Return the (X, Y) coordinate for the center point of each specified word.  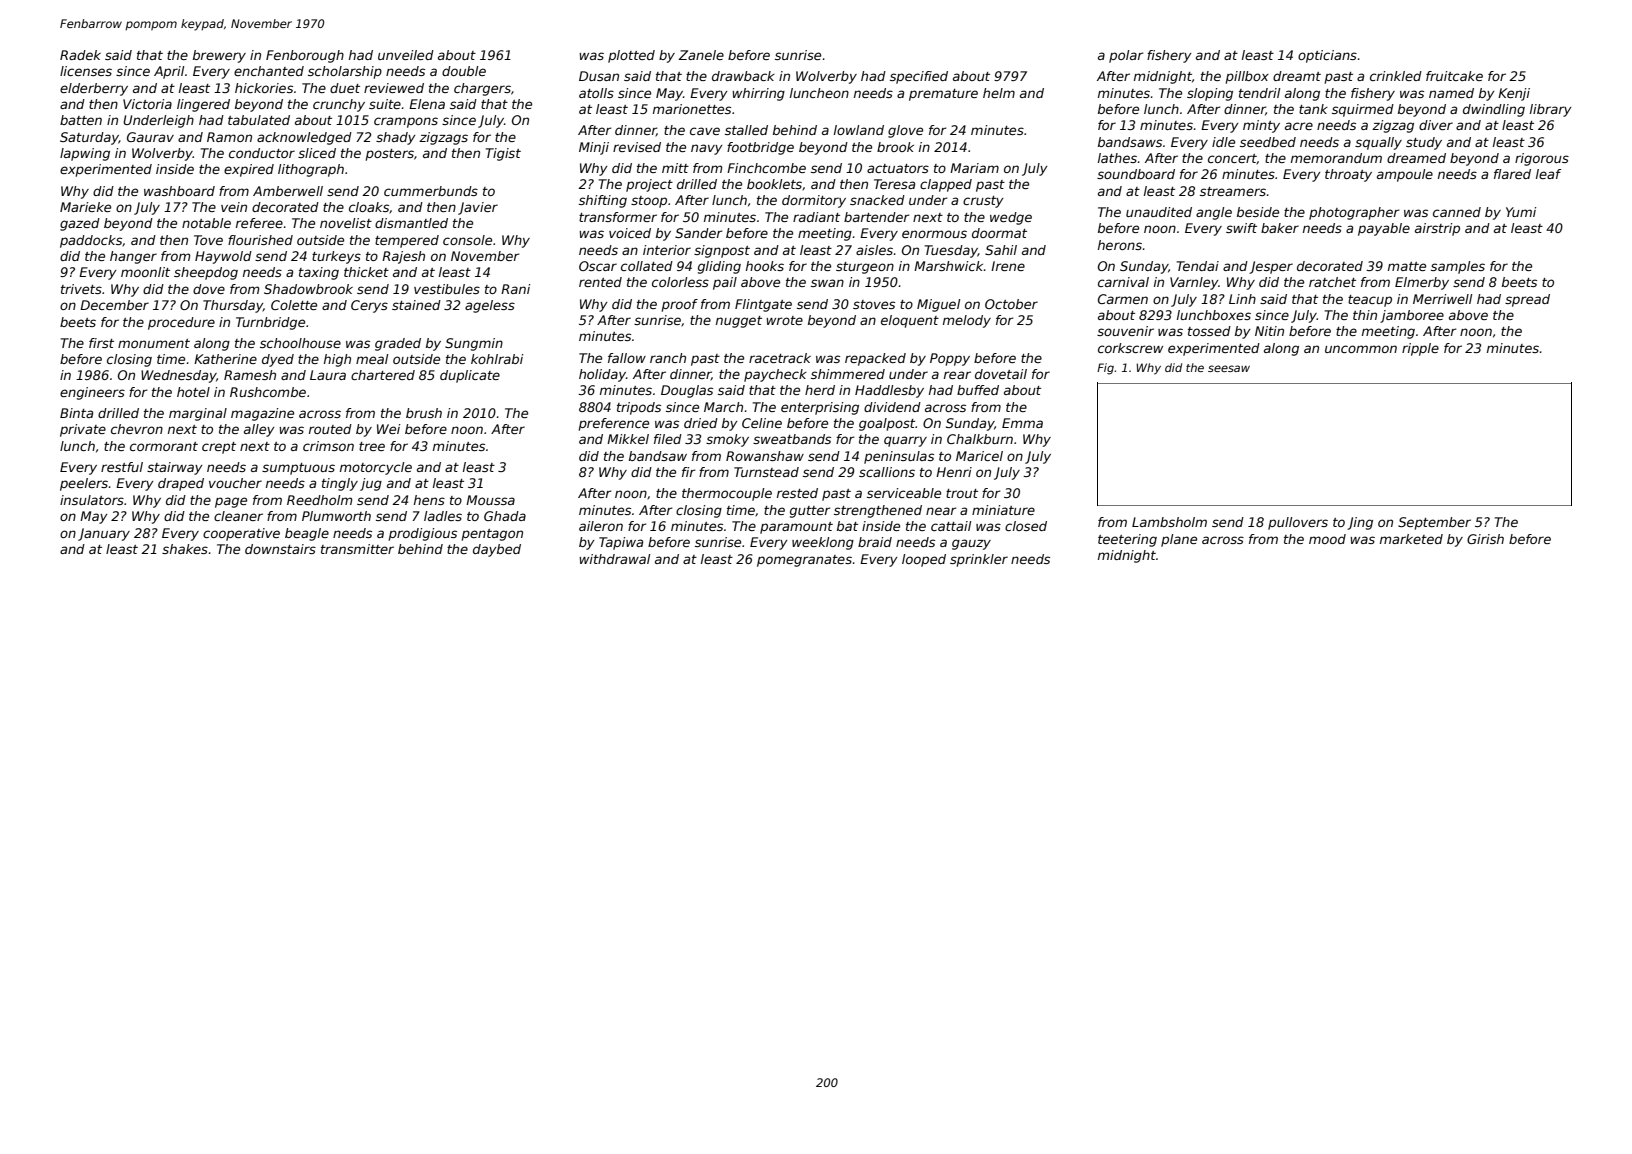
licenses (86, 71)
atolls (596, 93)
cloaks (369, 207)
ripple (1420, 349)
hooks (765, 266)
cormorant (164, 446)
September (1434, 523)
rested (797, 493)
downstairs (280, 549)
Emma (1022, 423)
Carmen (1123, 299)
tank (1313, 109)
